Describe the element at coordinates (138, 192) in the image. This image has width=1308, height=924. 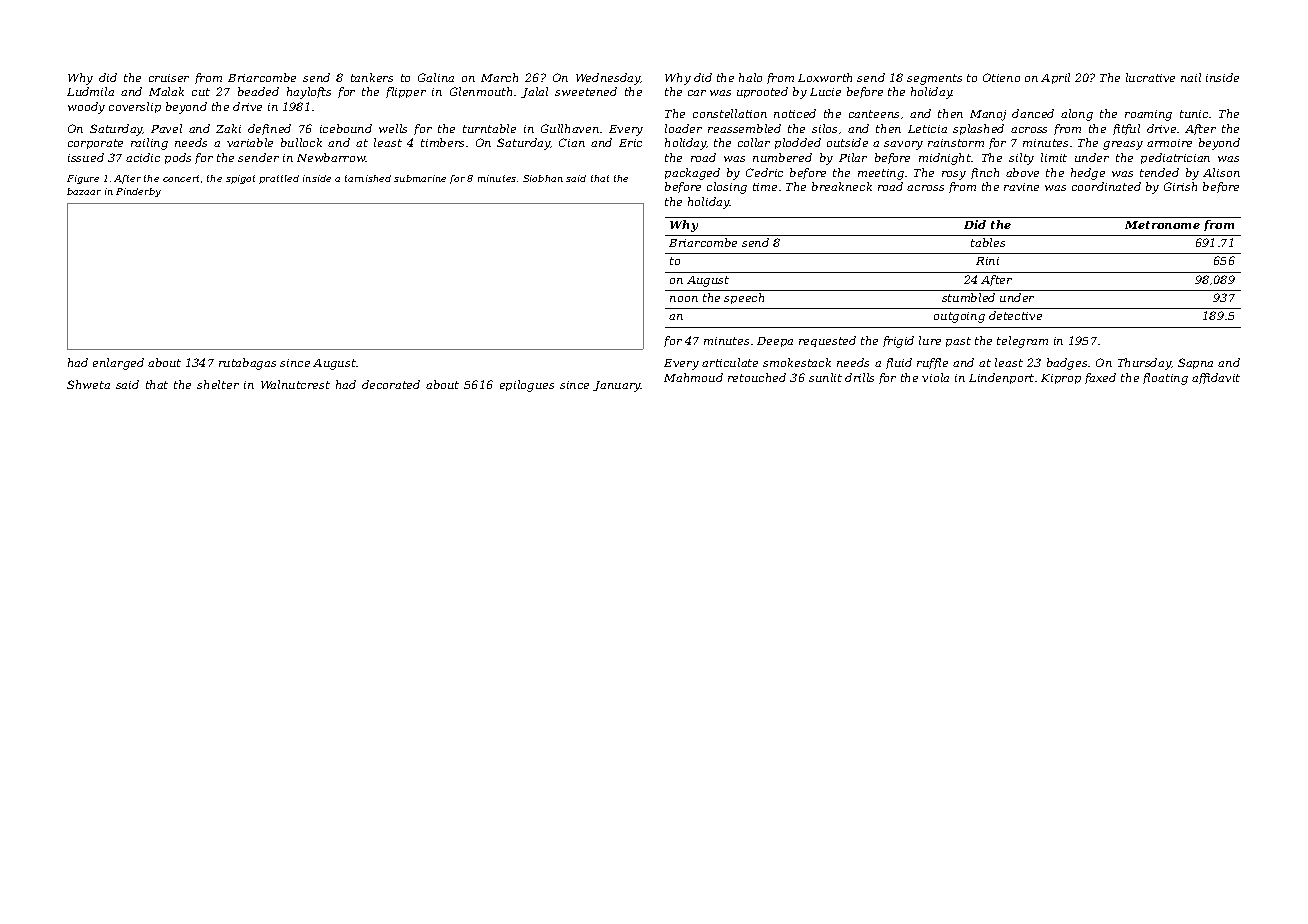
I see `Pinderby` at that location.
